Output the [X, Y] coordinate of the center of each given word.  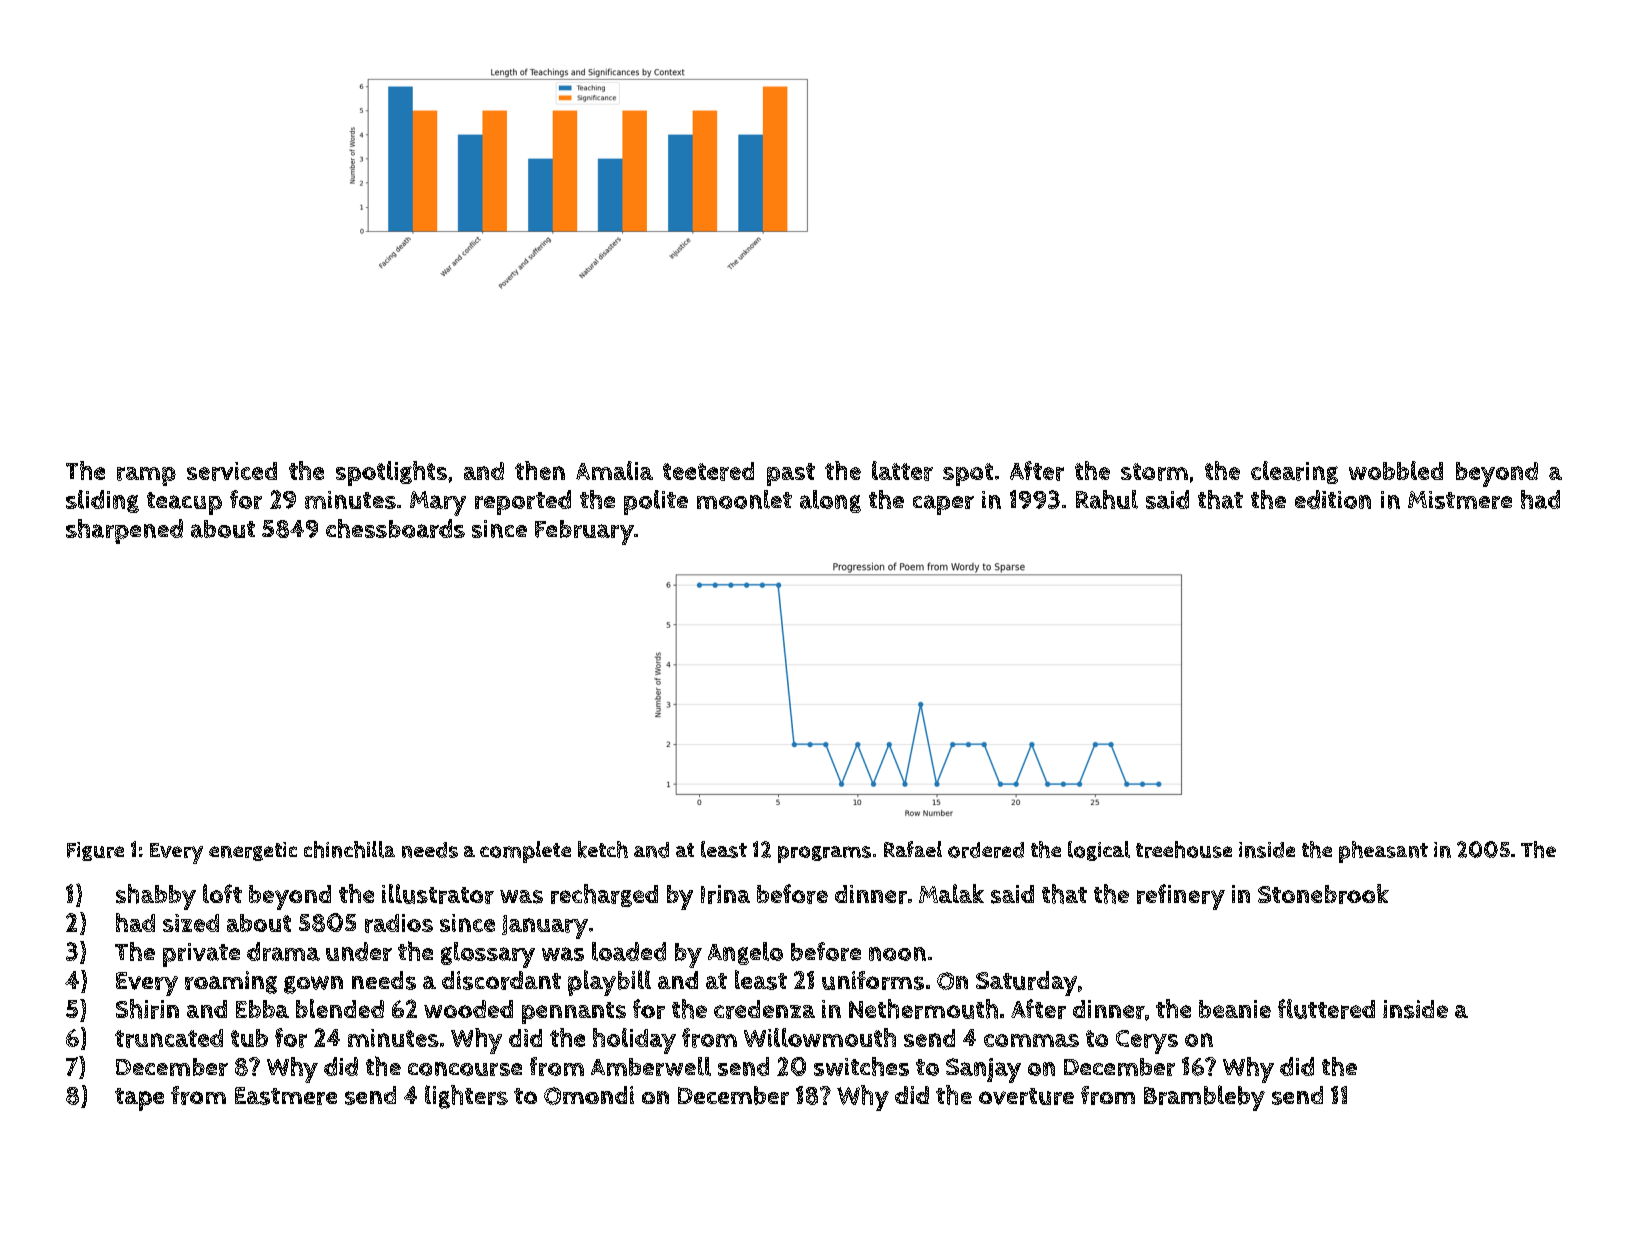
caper [943, 505]
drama [283, 951]
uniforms [873, 980]
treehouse [1184, 849]
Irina [725, 894]
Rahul [1107, 499]
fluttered [1326, 1009]
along [830, 501]
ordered [986, 850]
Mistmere [1460, 500]
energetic [253, 851]
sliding [102, 501]
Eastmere [286, 1096]
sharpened [124, 531]
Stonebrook [1323, 894]
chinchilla [349, 849]
